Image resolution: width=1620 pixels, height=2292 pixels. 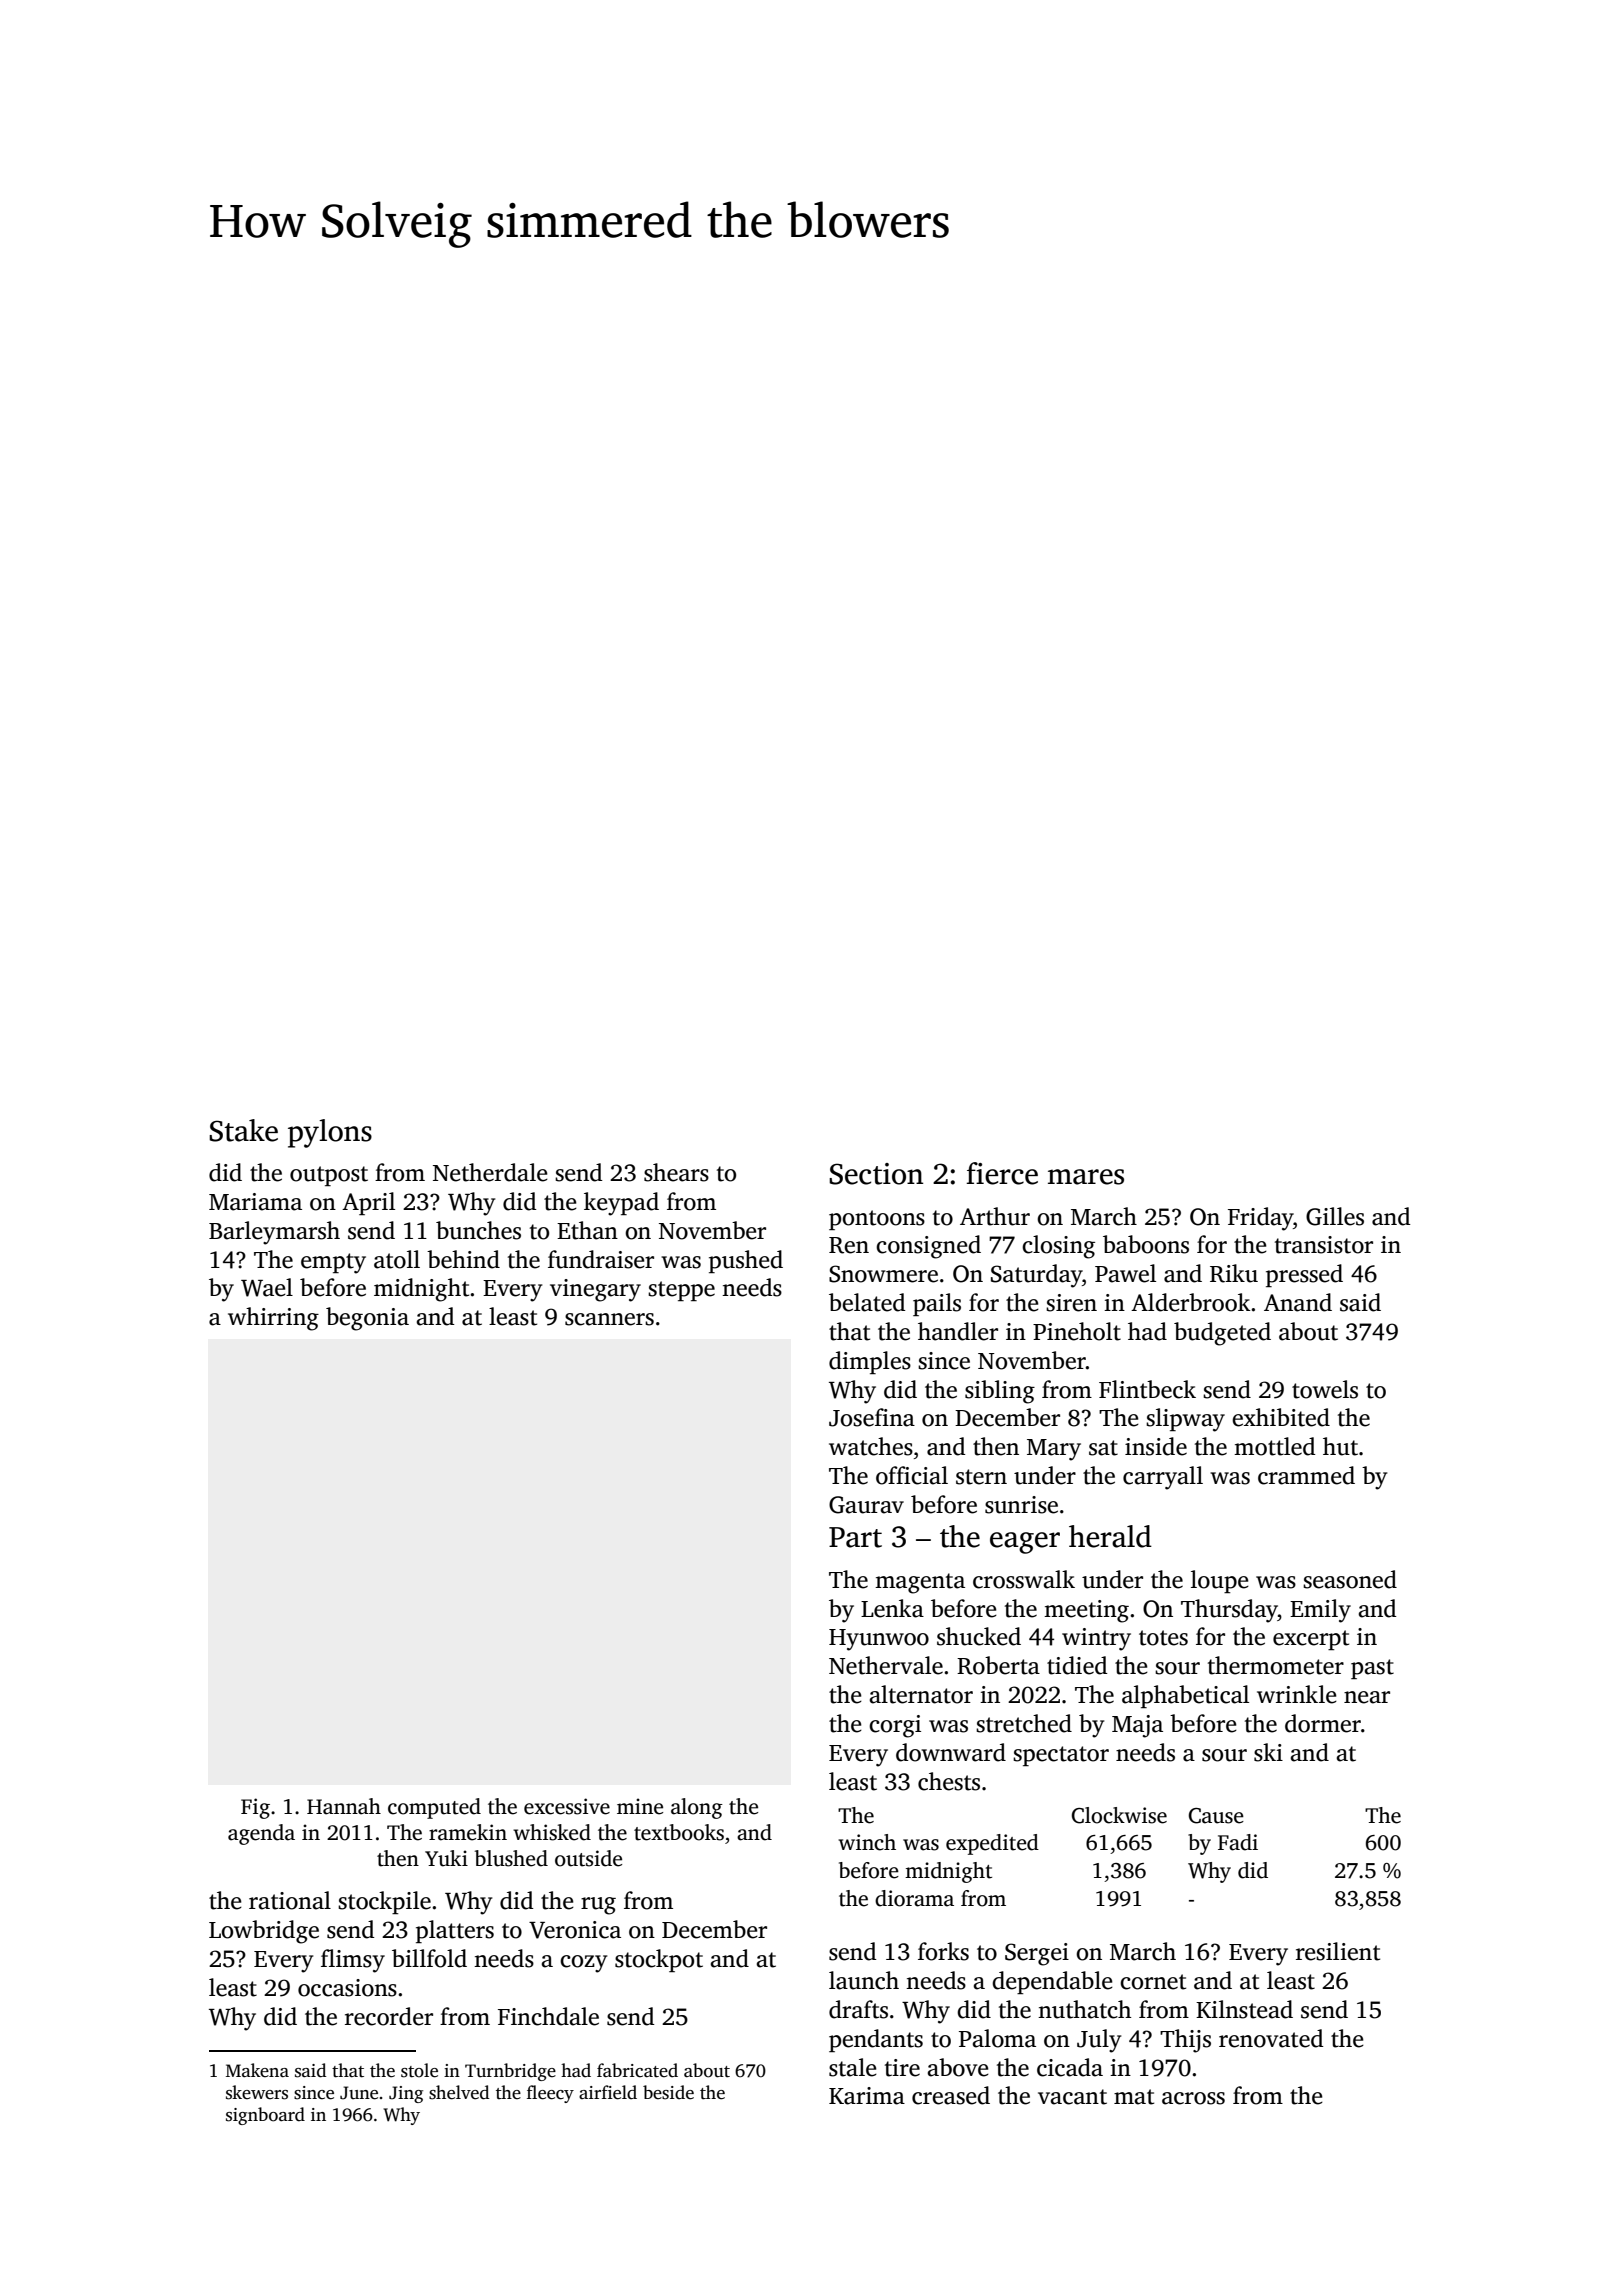 What do you see at coordinates (870, 1362) in the screenshot?
I see `dimples` at bounding box center [870, 1362].
